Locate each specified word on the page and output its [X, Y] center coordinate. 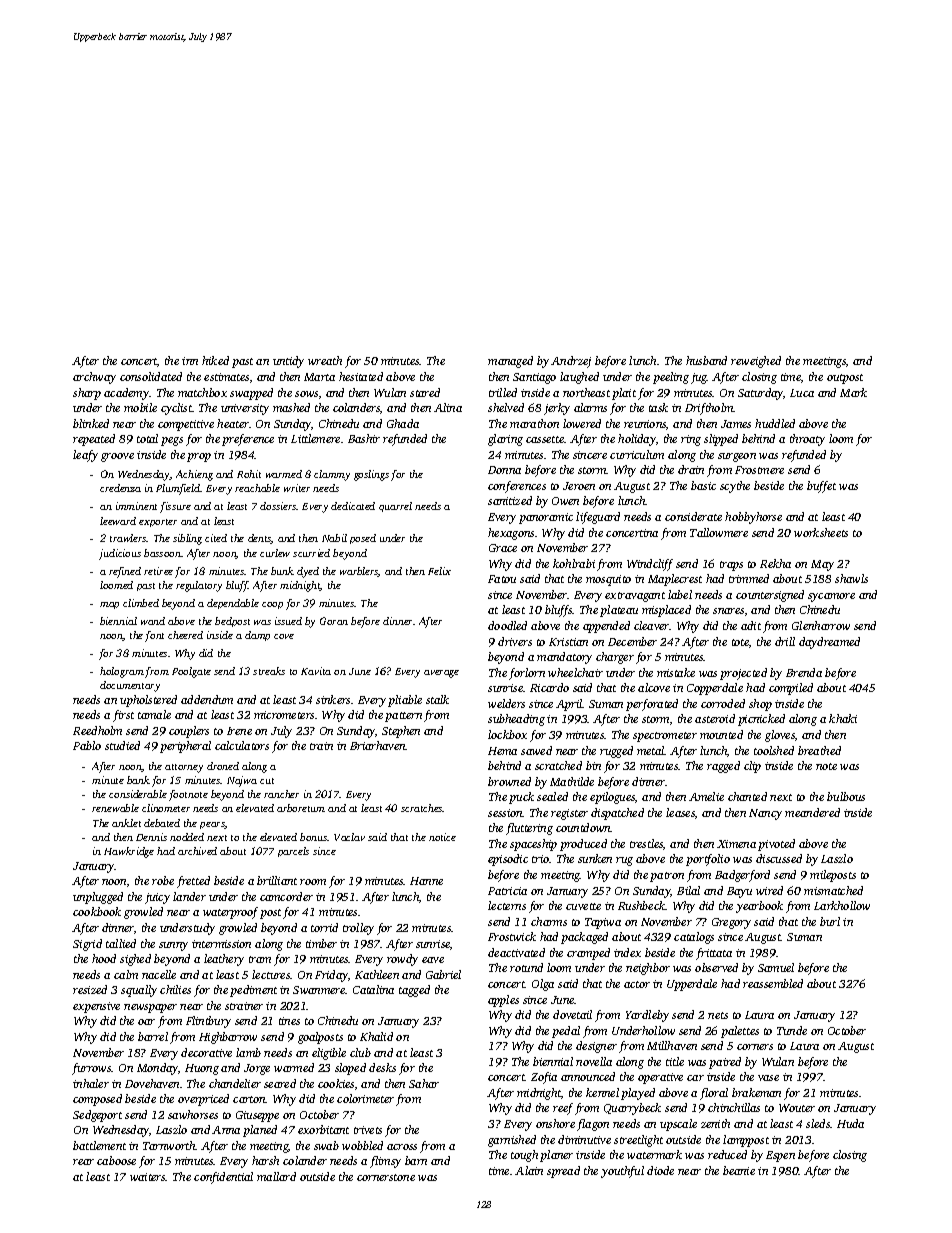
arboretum [301, 808]
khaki [843, 718]
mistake [676, 672]
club [360, 1052]
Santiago [534, 378]
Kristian [568, 642]
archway [94, 378]
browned [509, 781]
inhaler [91, 1083]
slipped [721, 440]
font [154, 636]
